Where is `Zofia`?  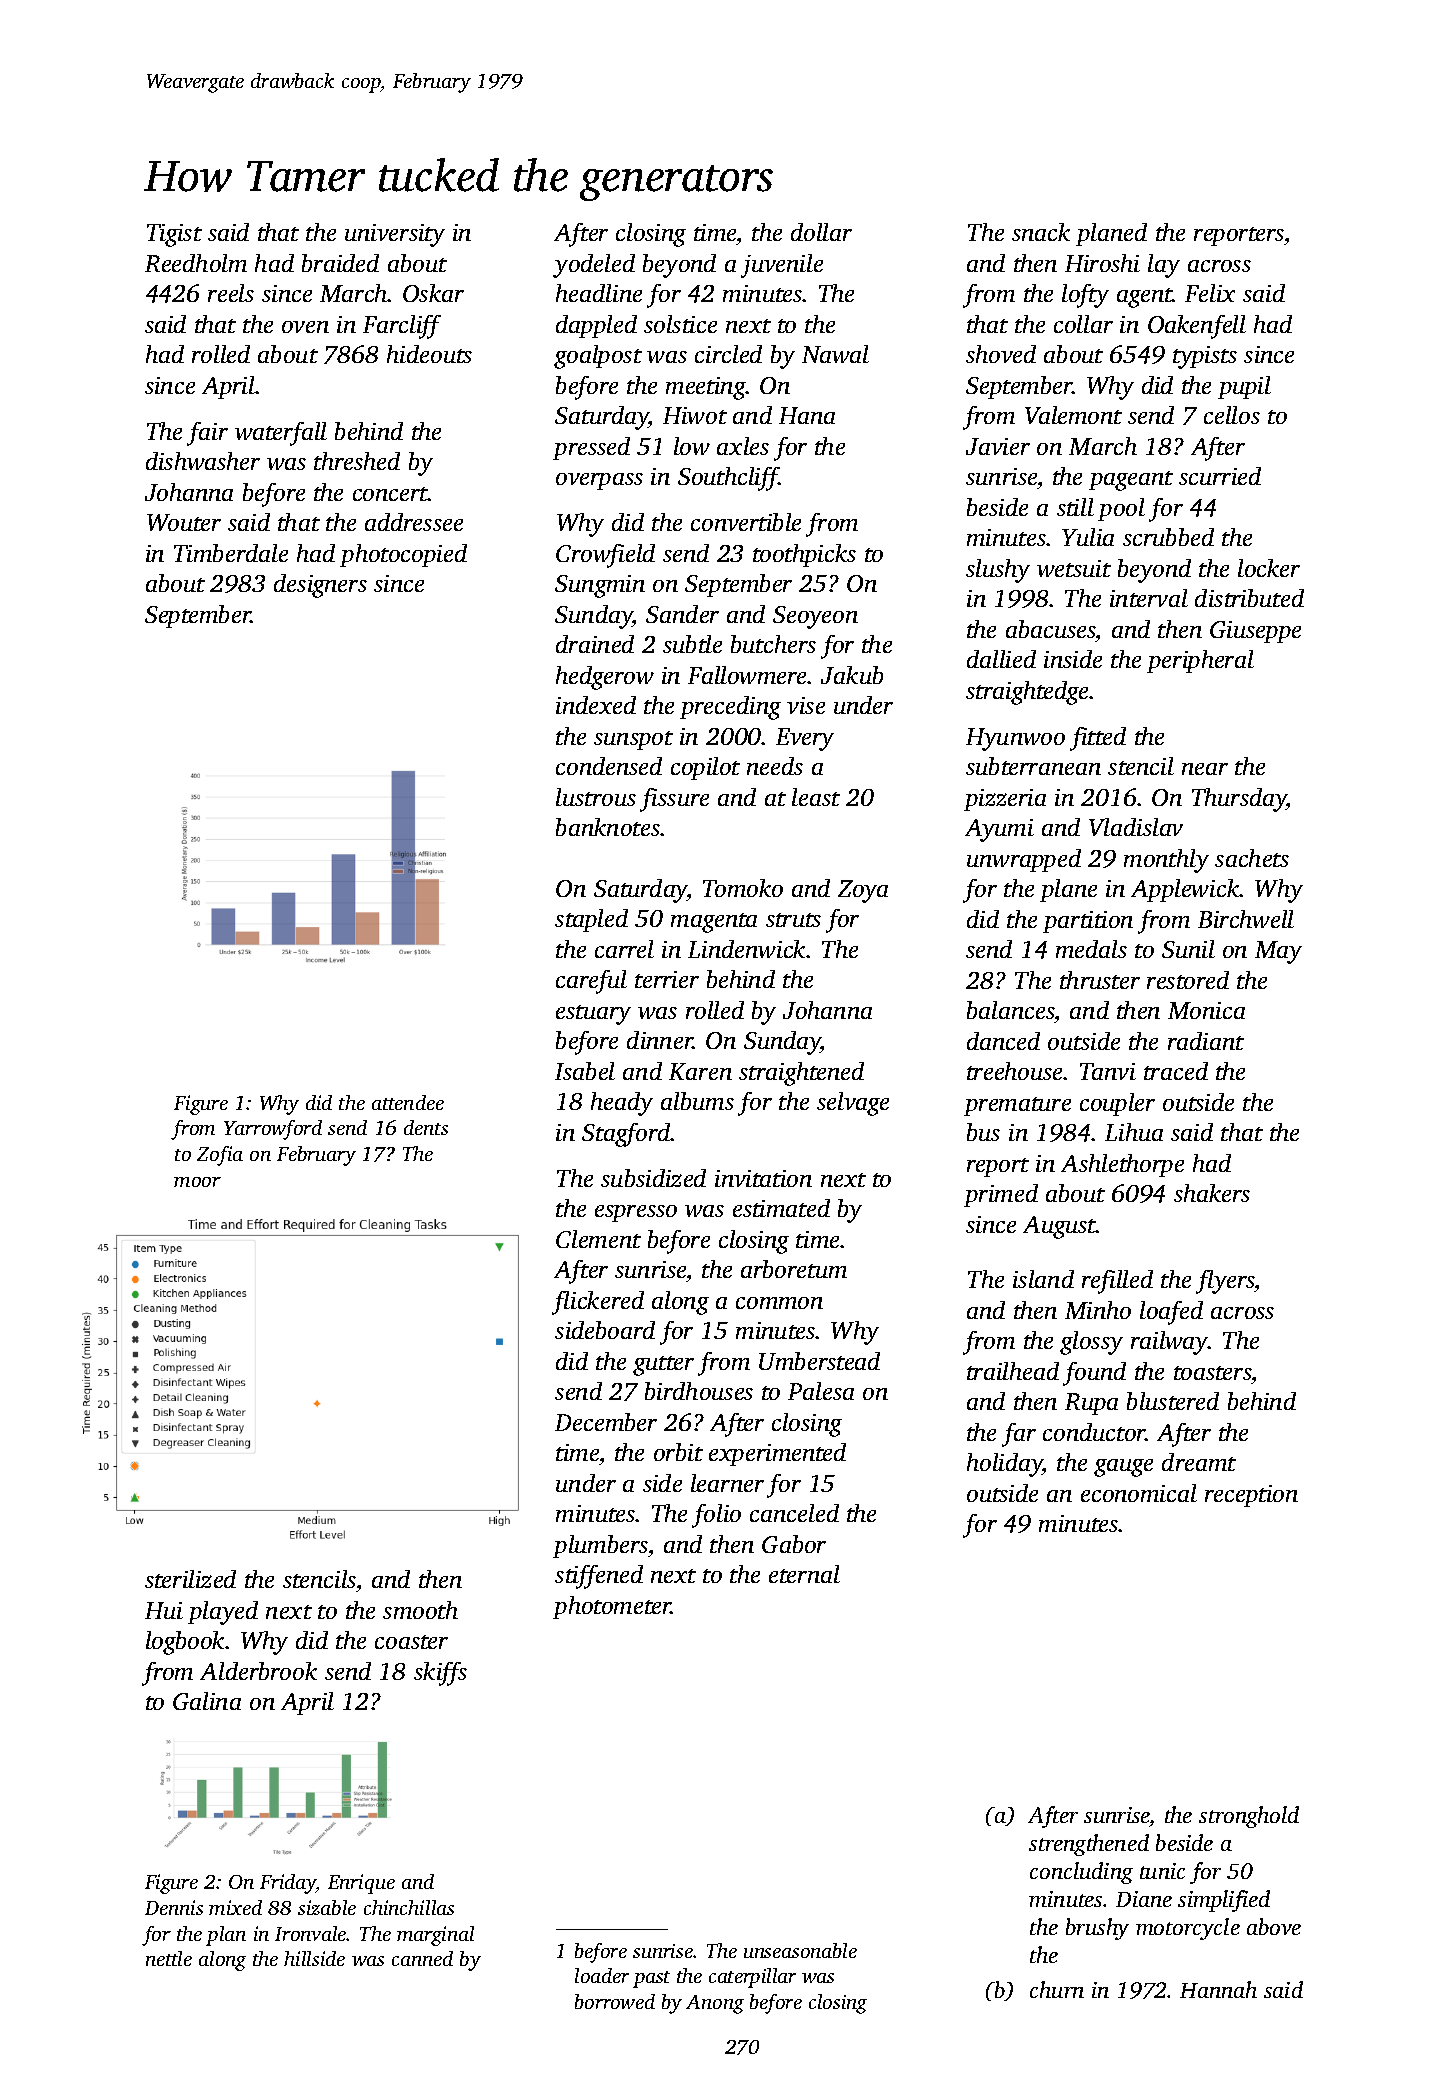
Zofia is located at coordinates (220, 1156).
